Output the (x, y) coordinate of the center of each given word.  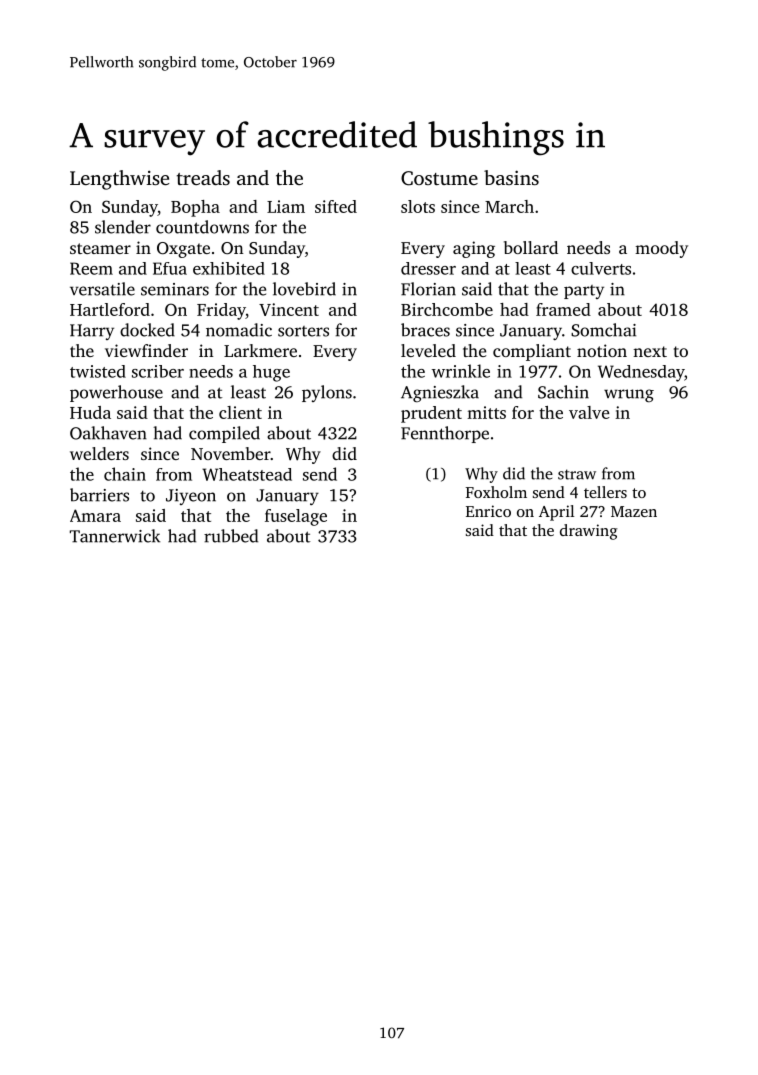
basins (511, 177)
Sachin (563, 392)
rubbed (231, 536)
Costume (439, 178)
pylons (327, 393)
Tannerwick (115, 536)
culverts (601, 268)
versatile (102, 289)
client (240, 412)
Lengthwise (119, 180)
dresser (428, 268)
